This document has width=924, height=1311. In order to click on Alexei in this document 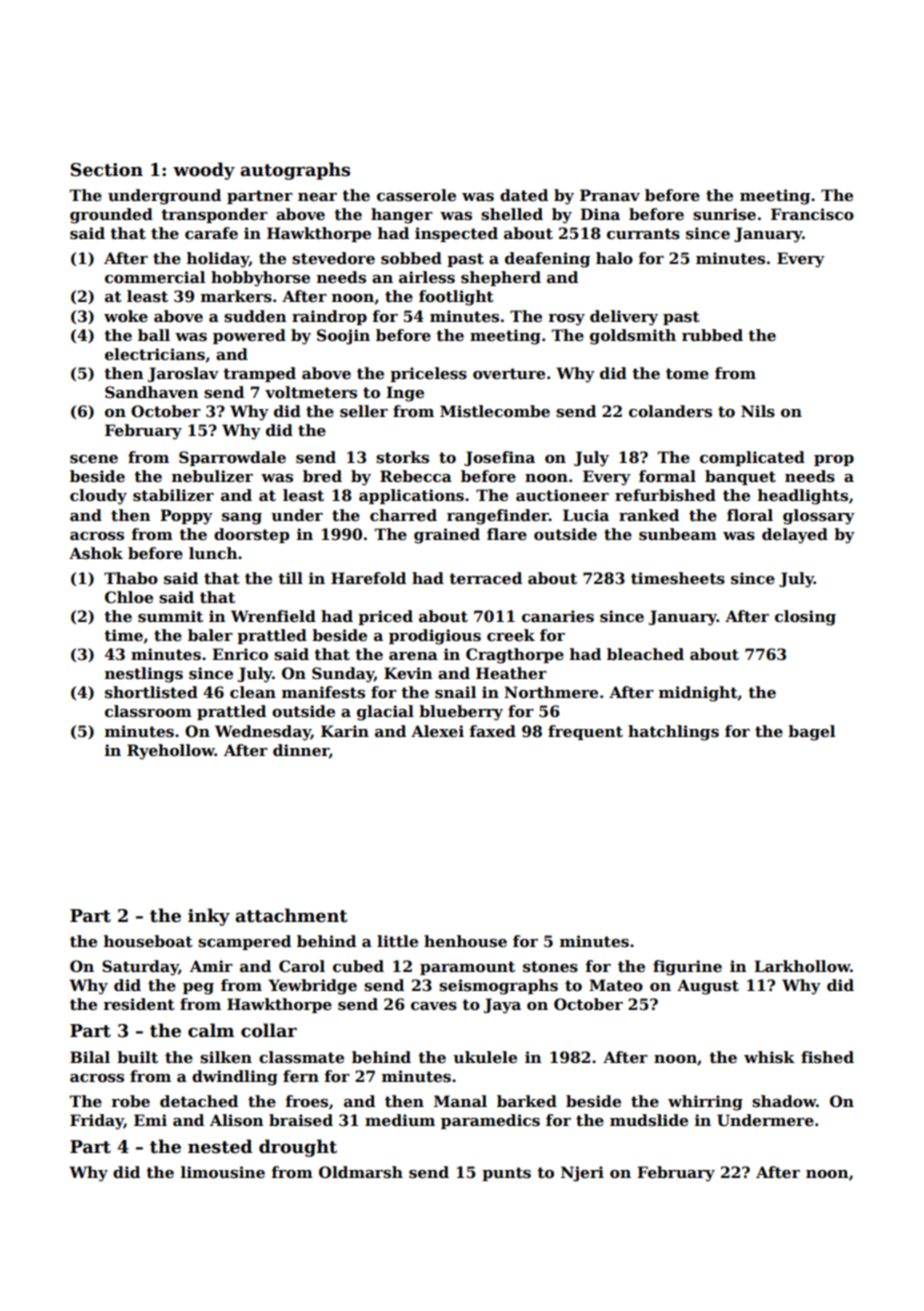, I will do `click(437, 731)`.
